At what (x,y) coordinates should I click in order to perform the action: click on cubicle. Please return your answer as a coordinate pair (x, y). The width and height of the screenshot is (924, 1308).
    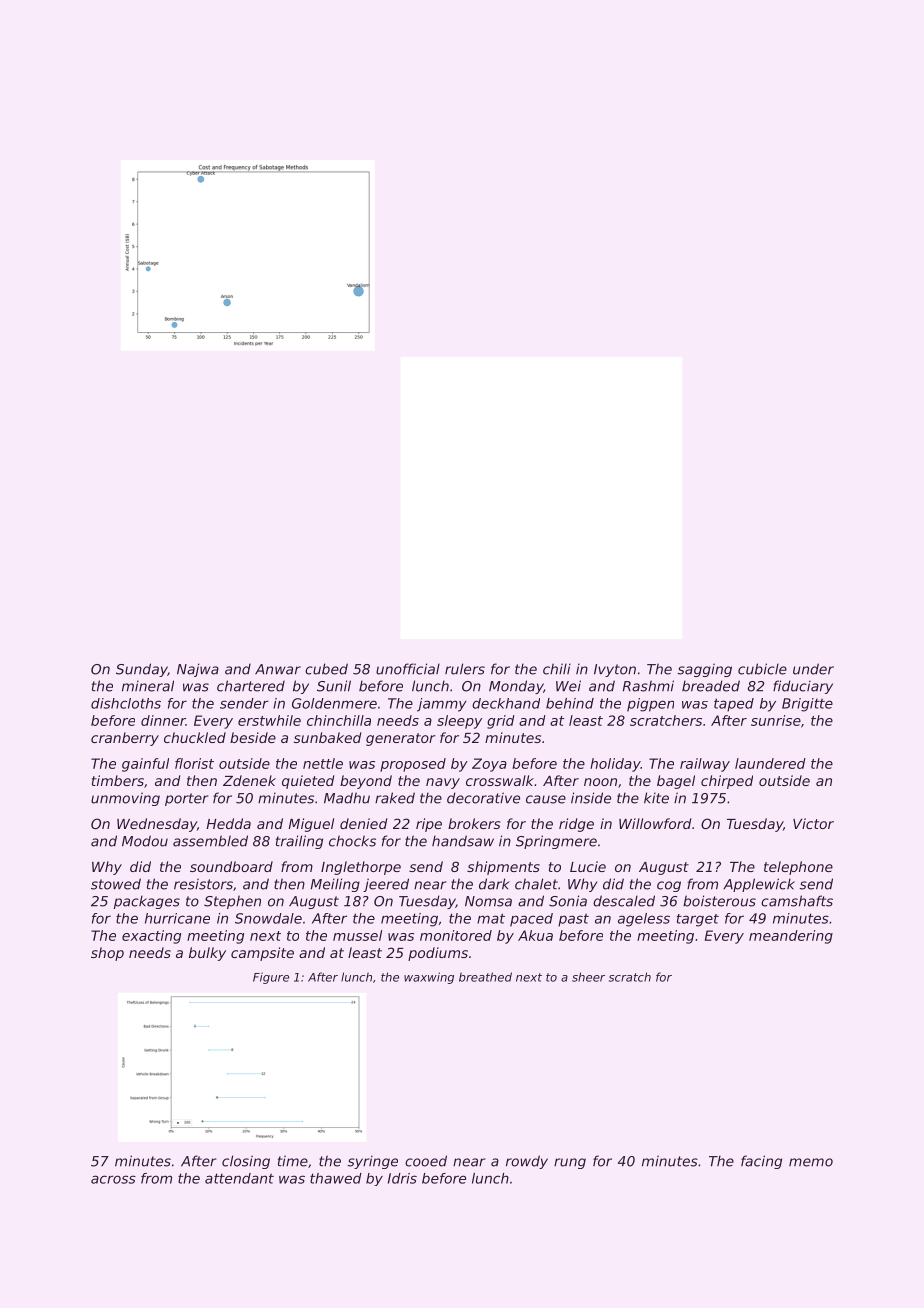
    Looking at the image, I should click on (762, 669).
